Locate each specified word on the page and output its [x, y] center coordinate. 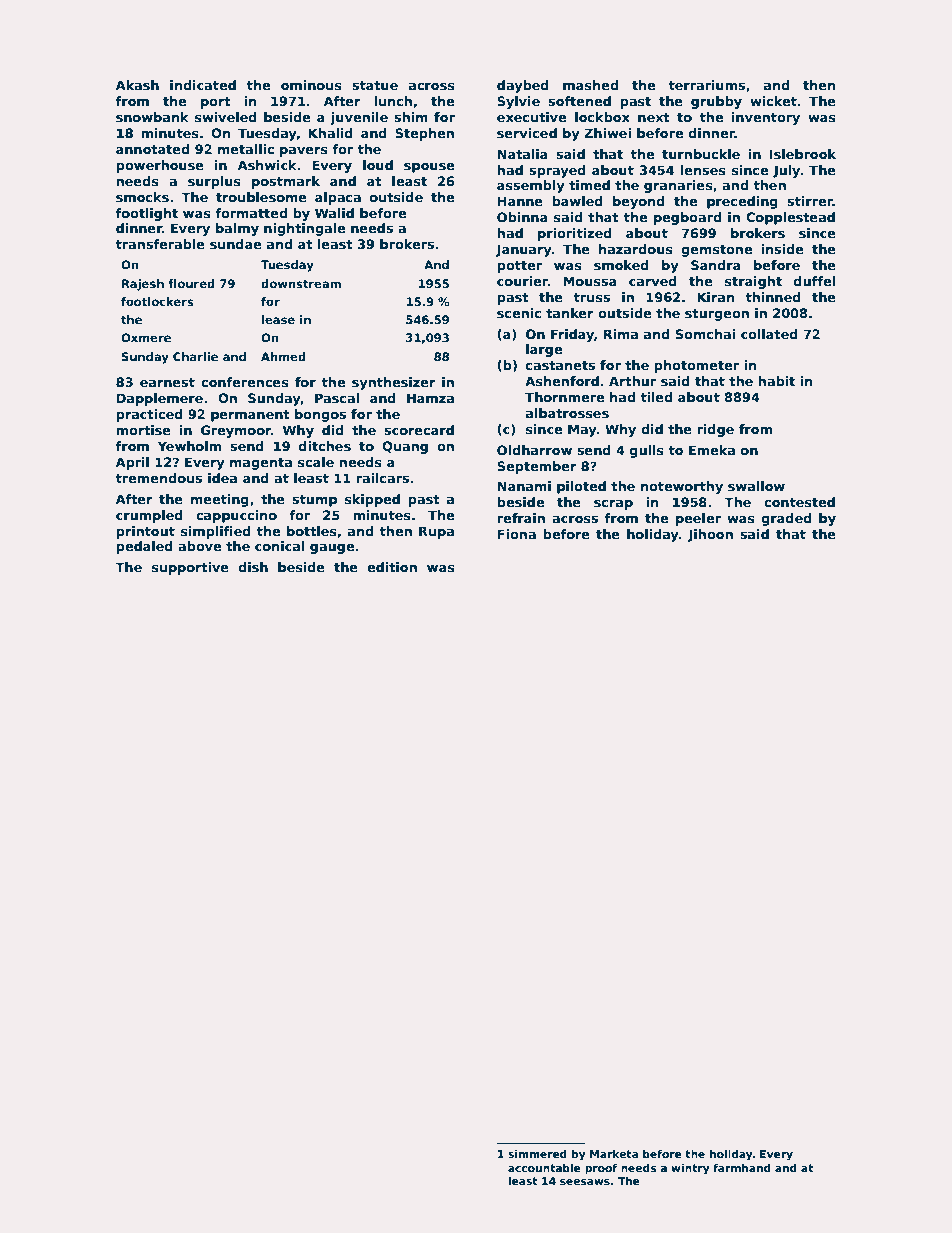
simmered [537, 1154]
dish [253, 567]
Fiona [516, 534]
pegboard [687, 218]
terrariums [706, 85]
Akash [137, 85]
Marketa [614, 1154]
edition [392, 567]
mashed [590, 85]
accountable [544, 1168]
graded [787, 519]
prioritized [575, 234]
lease [278, 319]
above [199, 546]
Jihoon [710, 535]
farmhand [742, 1168]
